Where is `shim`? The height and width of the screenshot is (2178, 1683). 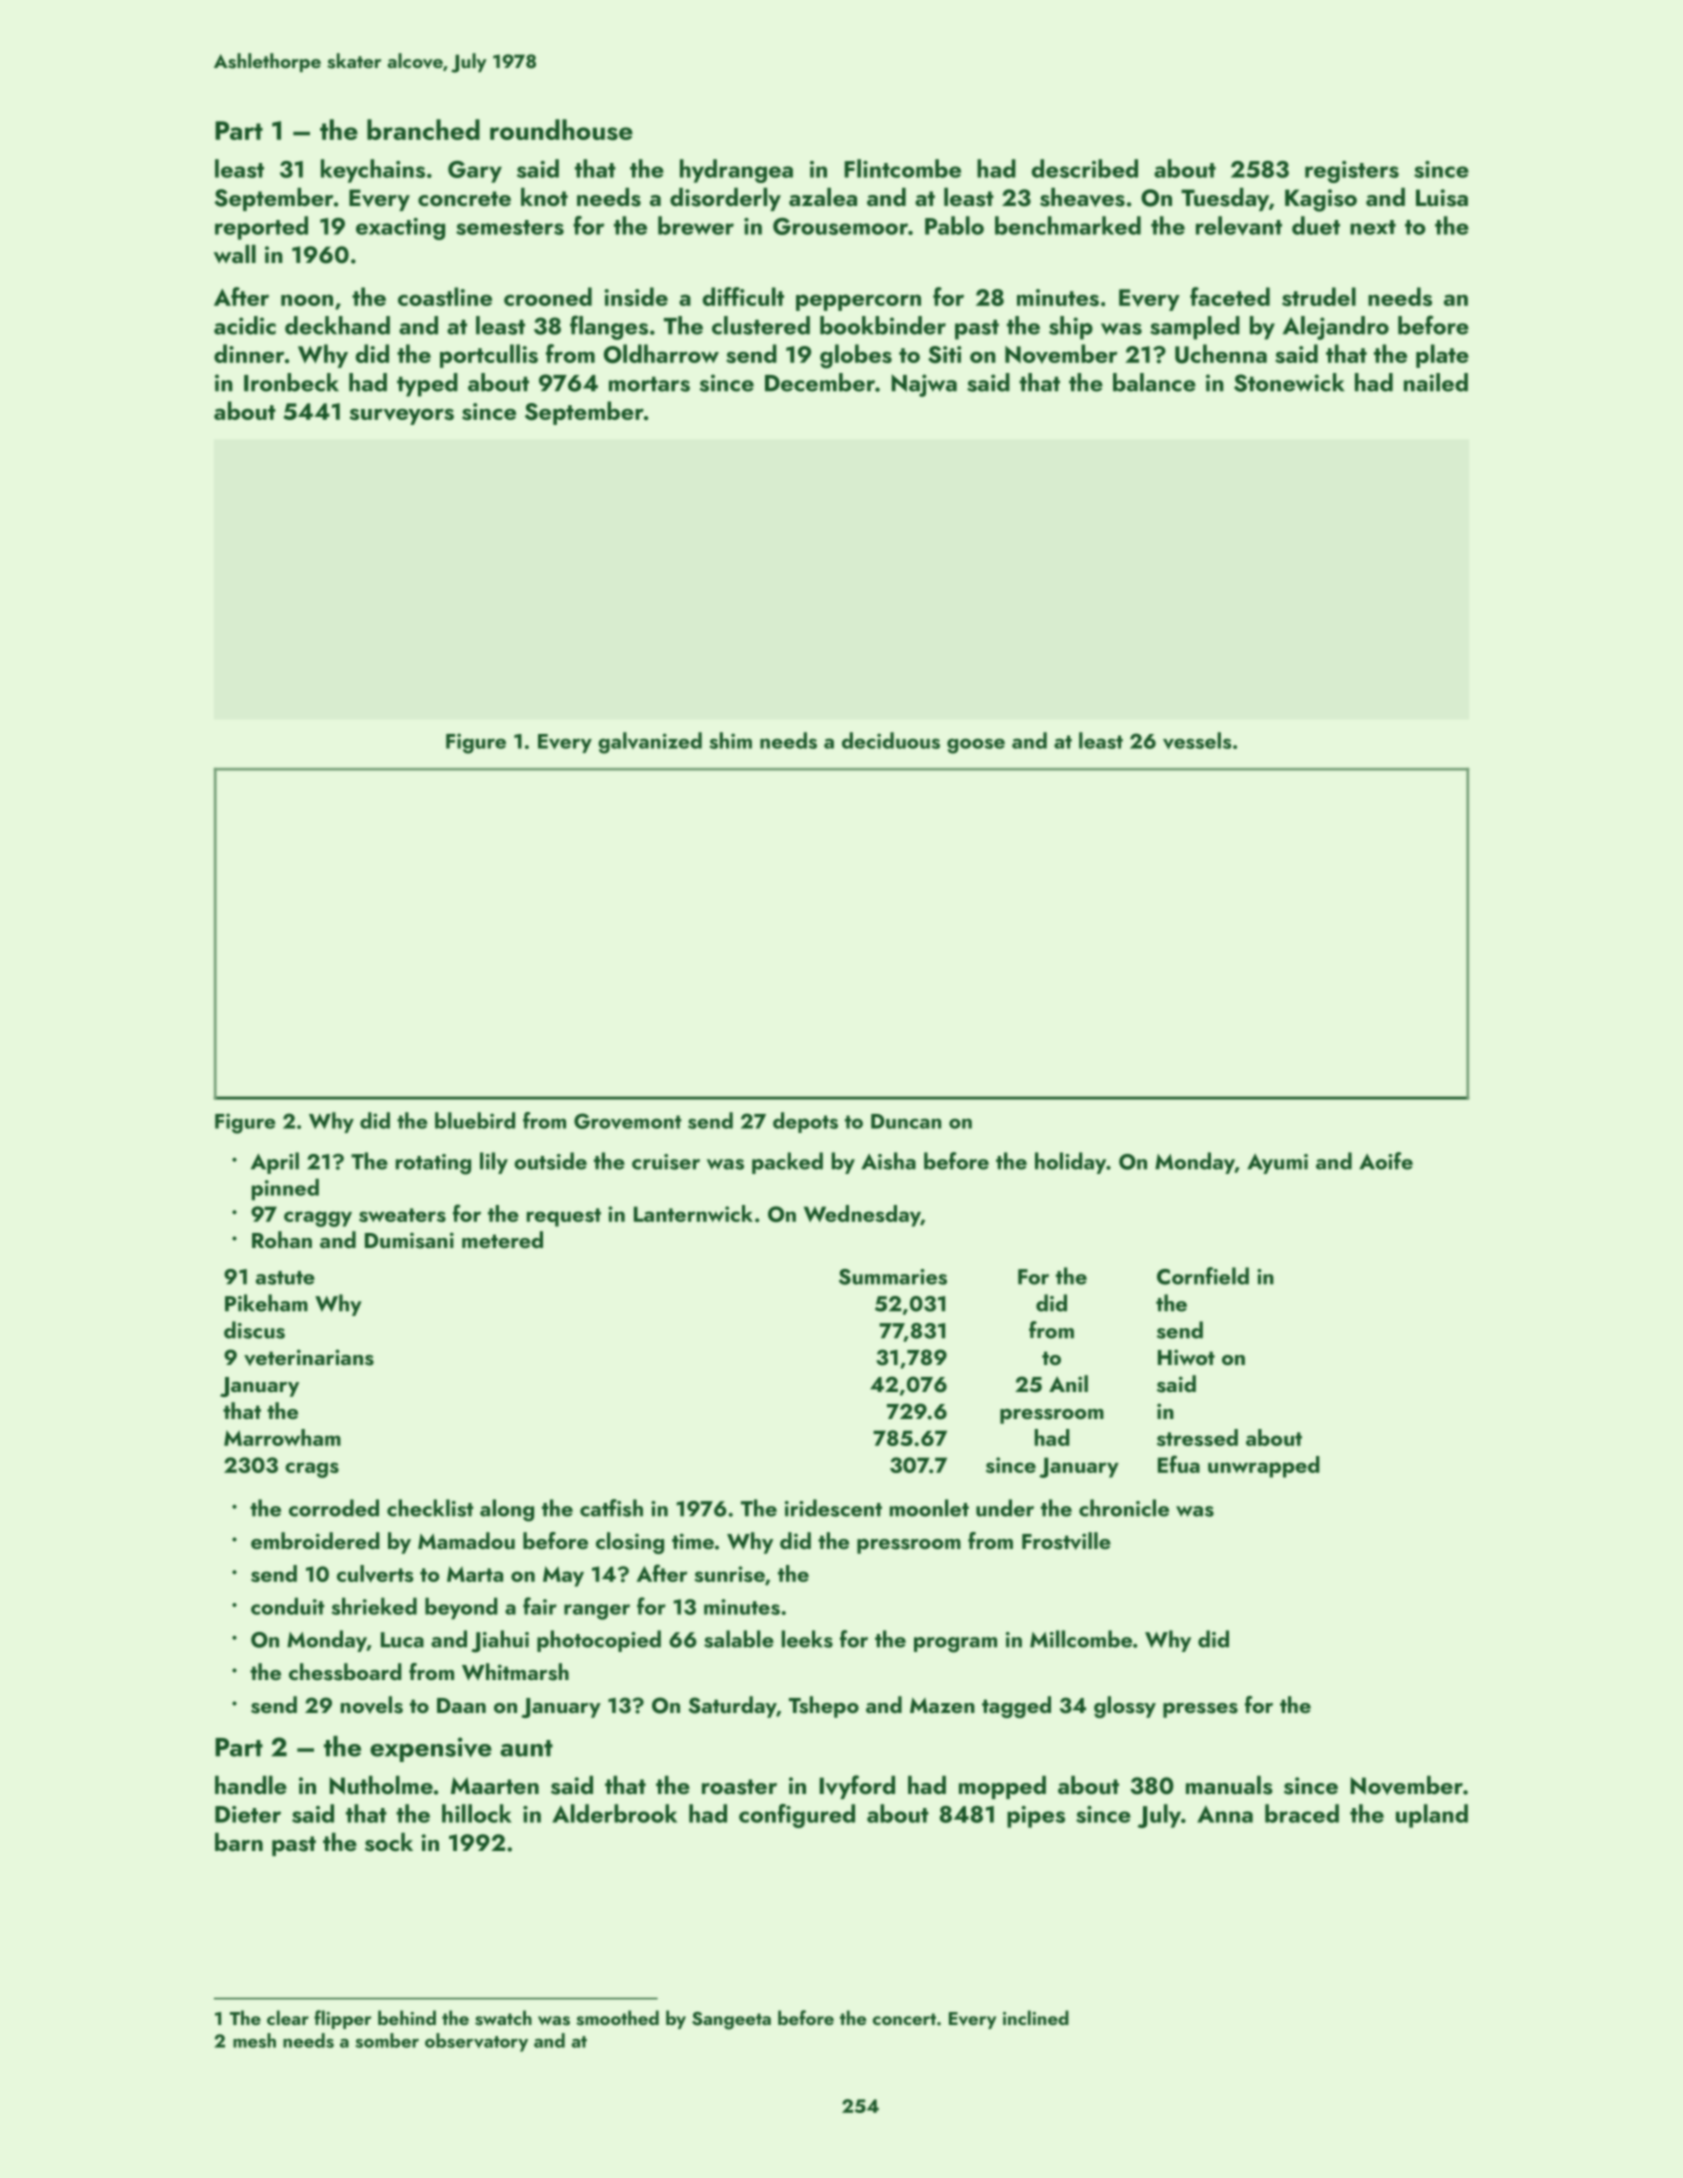 shim is located at coordinates (731, 740).
